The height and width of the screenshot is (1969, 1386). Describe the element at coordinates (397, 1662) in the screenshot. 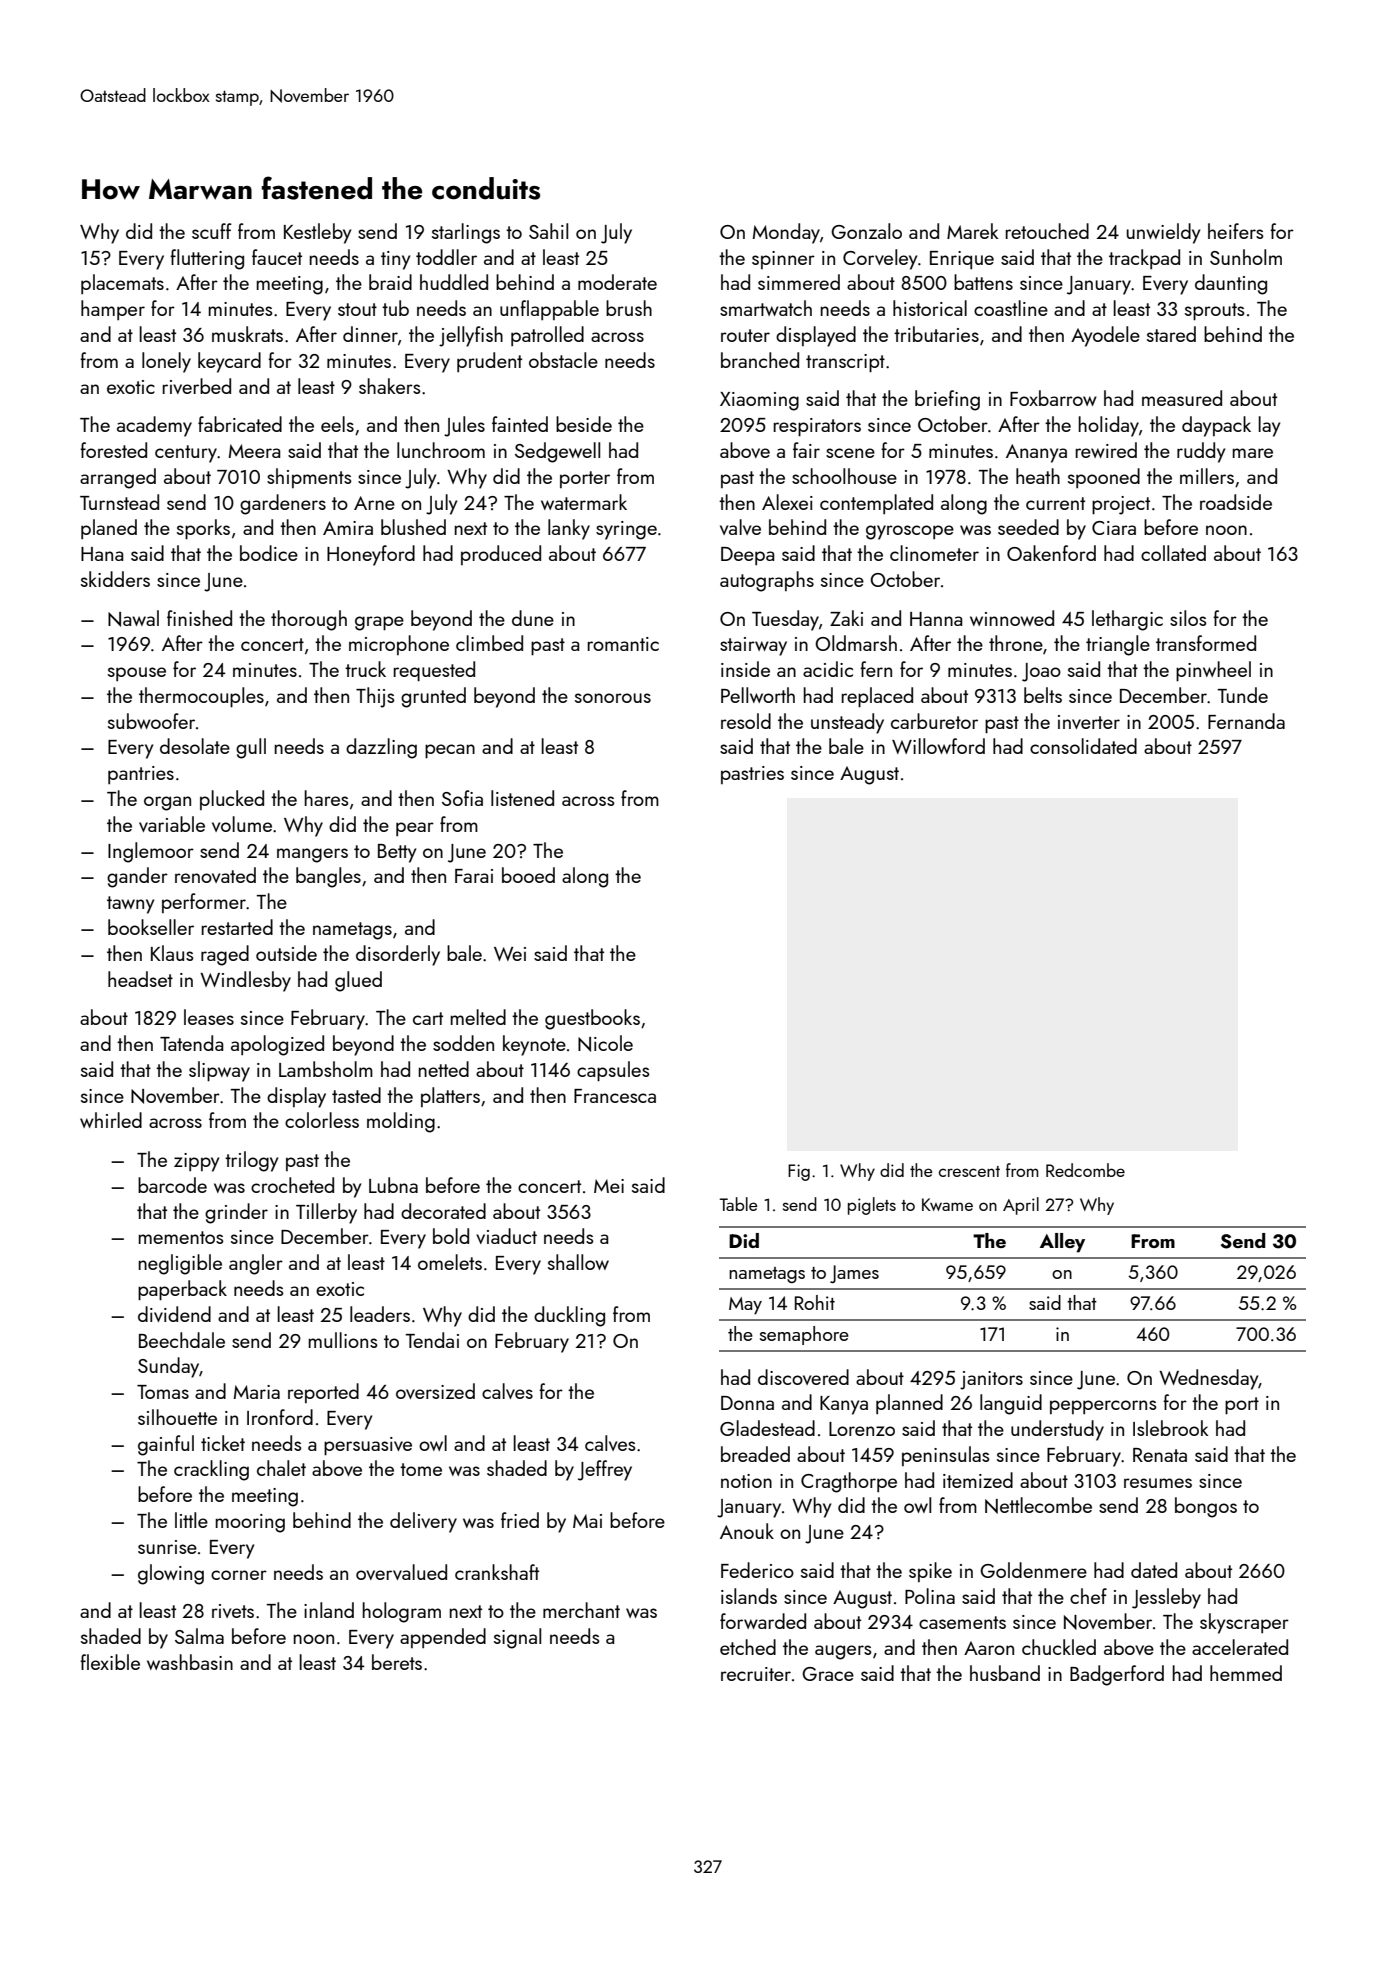

I see `berets` at that location.
